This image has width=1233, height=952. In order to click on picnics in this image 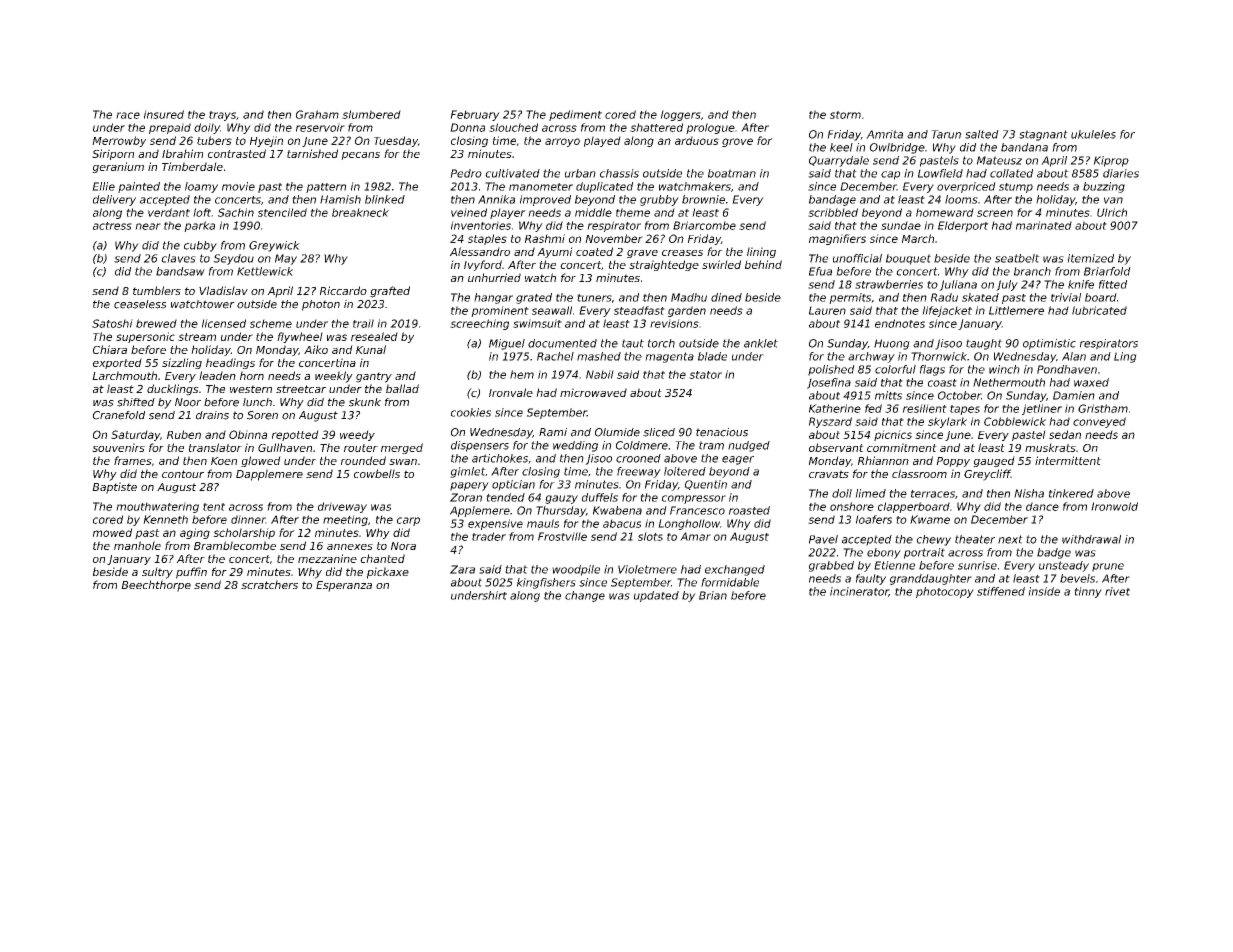, I will do `click(893, 435)`.
